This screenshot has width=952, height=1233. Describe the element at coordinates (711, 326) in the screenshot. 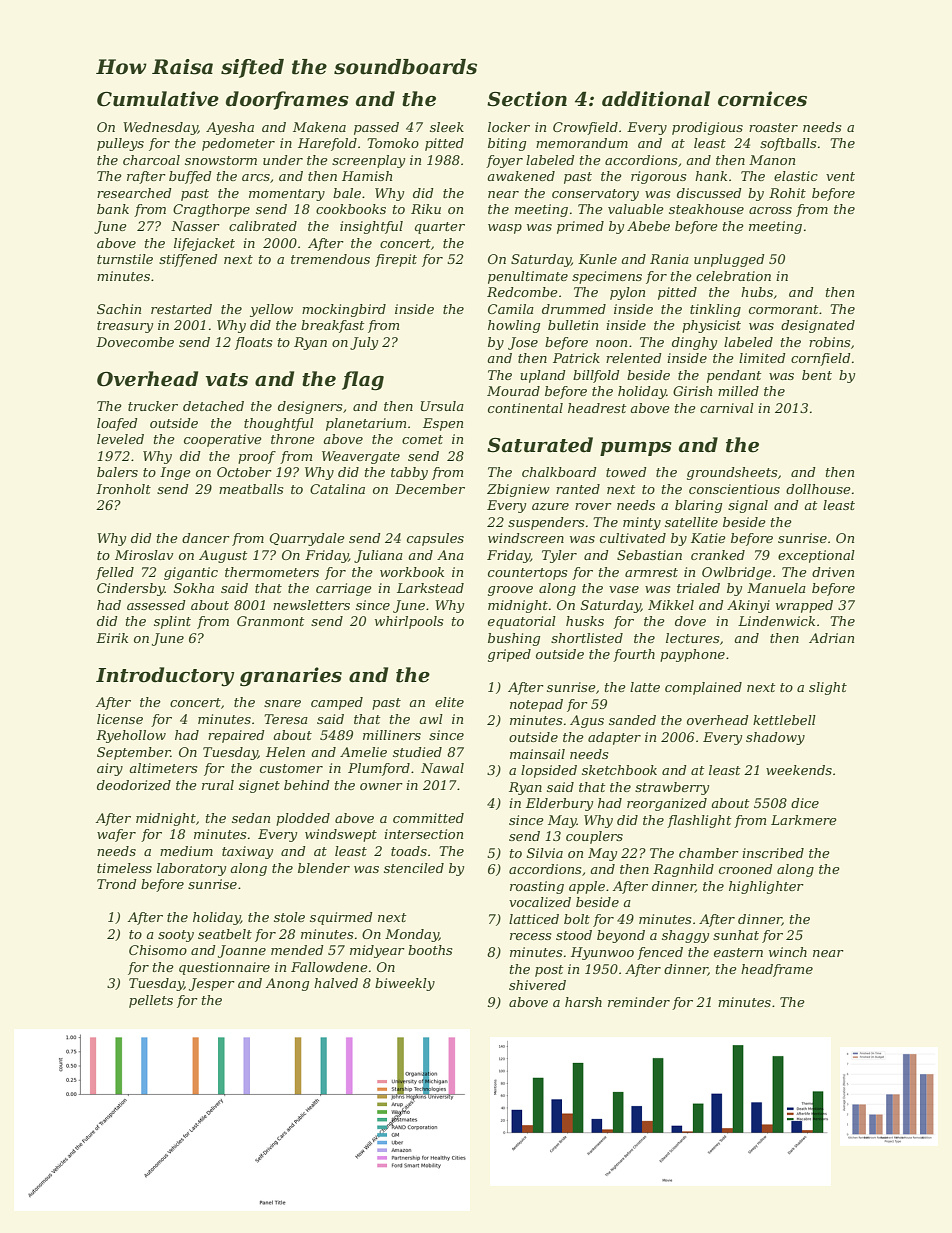

I see `physicist` at that location.
